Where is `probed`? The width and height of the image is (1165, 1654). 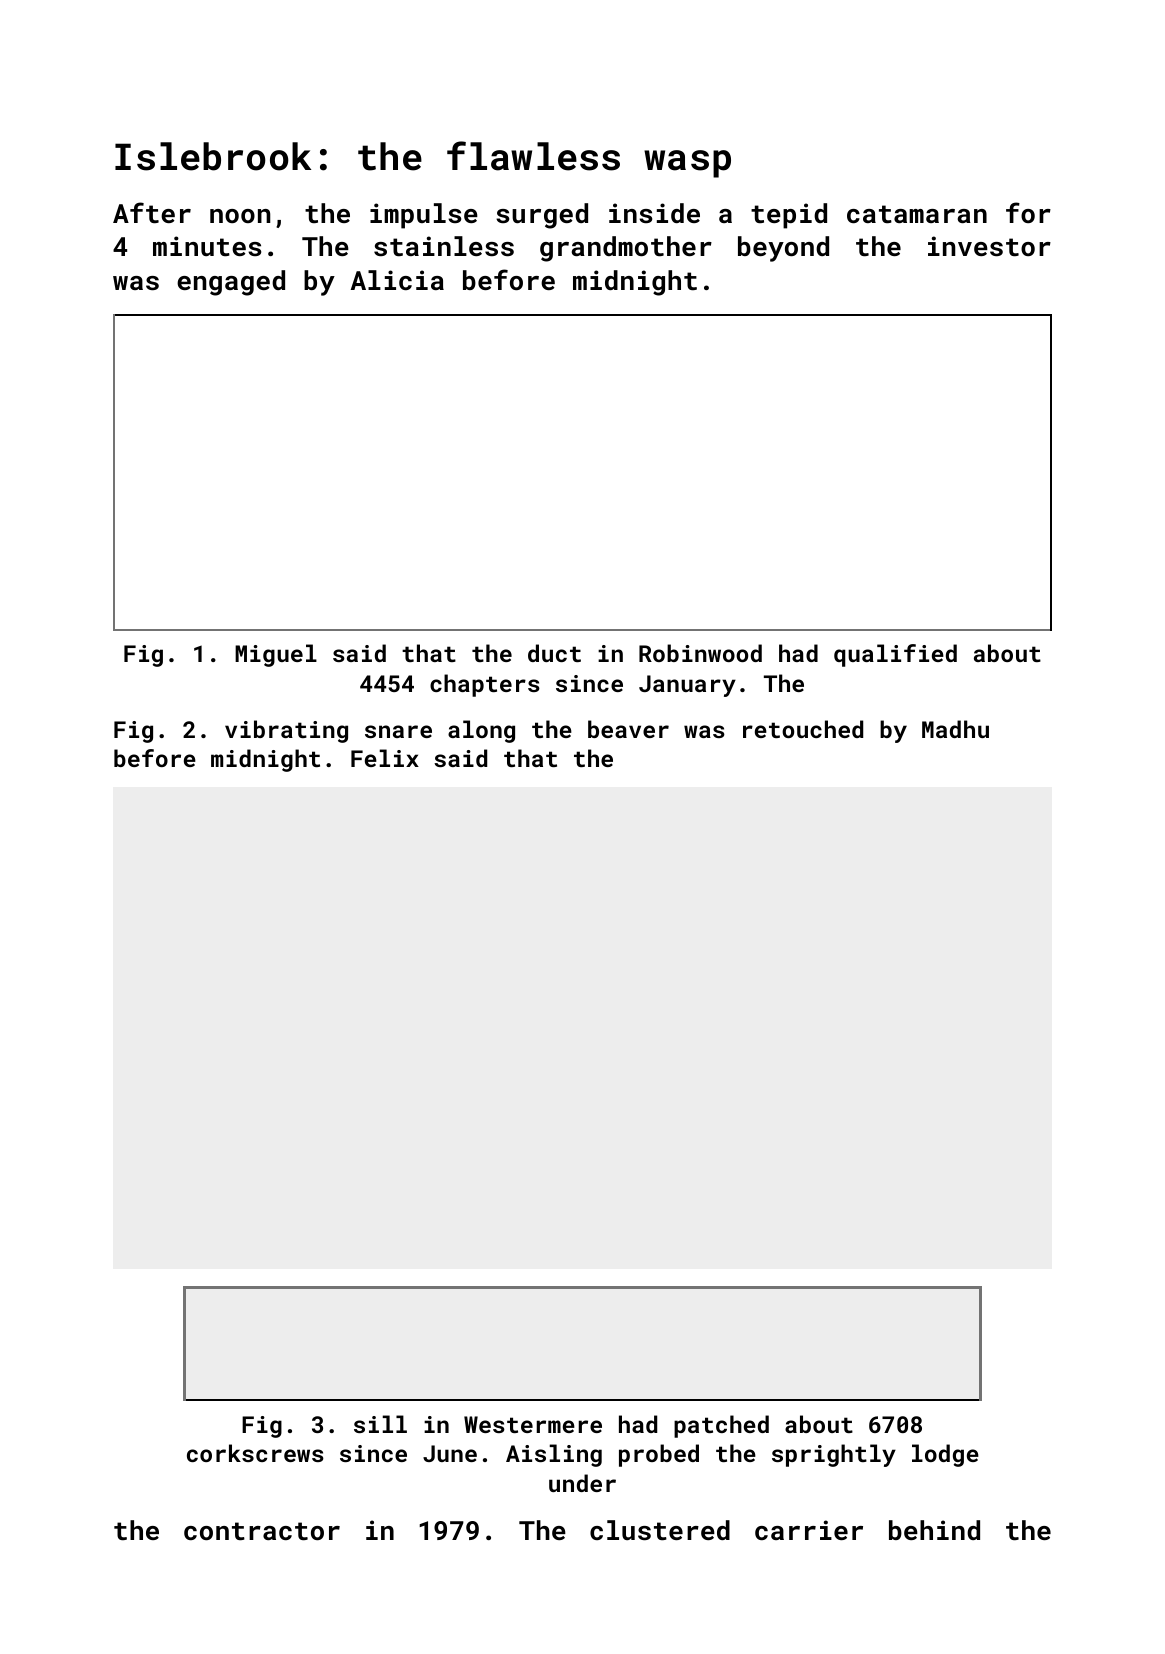 probed is located at coordinates (659, 1455).
